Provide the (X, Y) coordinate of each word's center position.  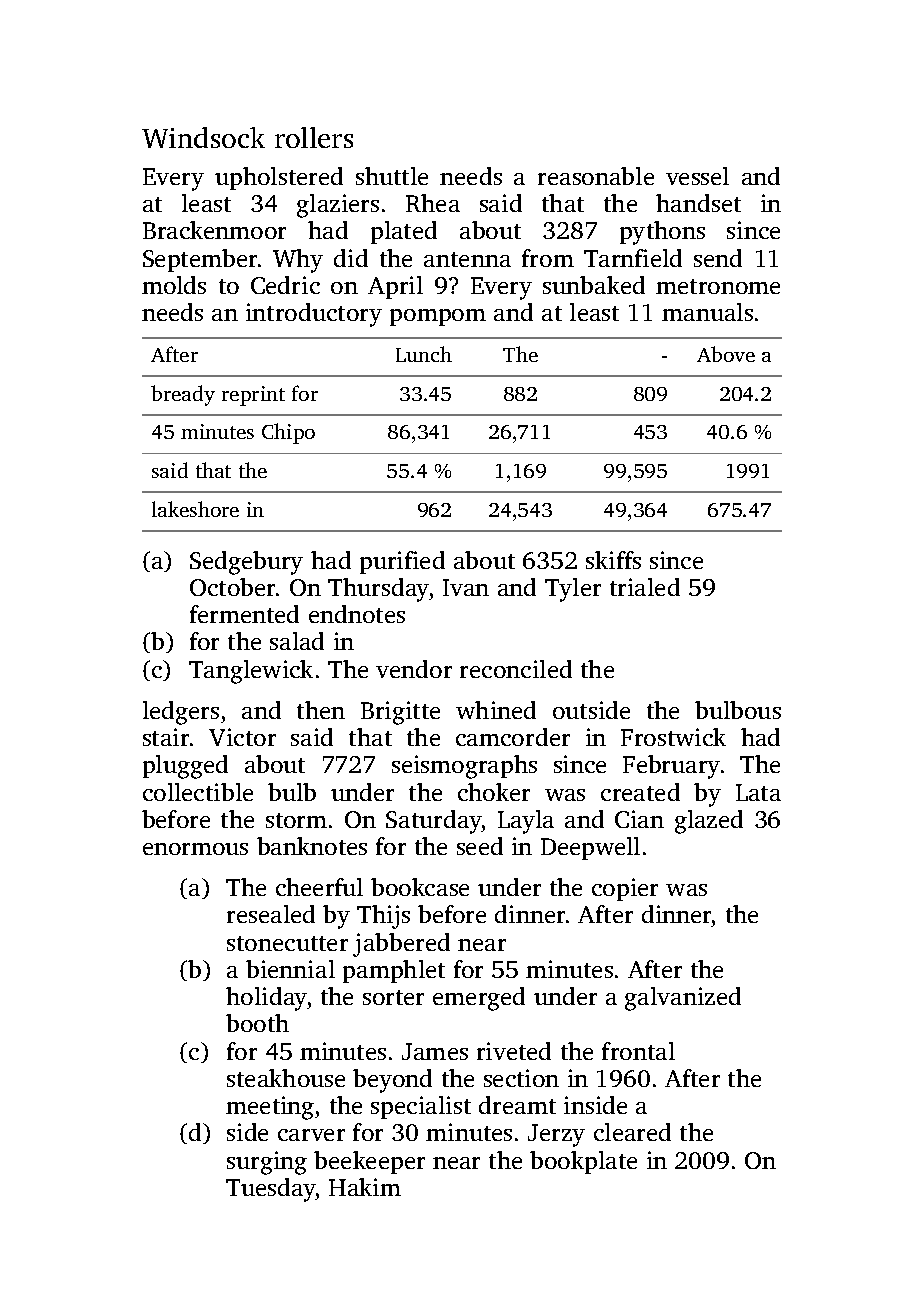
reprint (253, 396)
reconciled (516, 669)
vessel (697, 176)
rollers (314, 137)
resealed (271, 914)
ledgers (181, 713)
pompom (438, 317)
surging (267, 1163)
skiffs (613, 560)
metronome (718, 286)
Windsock (203, 137)
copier (625, 889)
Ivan (466, 587)
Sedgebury (246, 563)
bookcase (420, 887)
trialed (645, 587)
